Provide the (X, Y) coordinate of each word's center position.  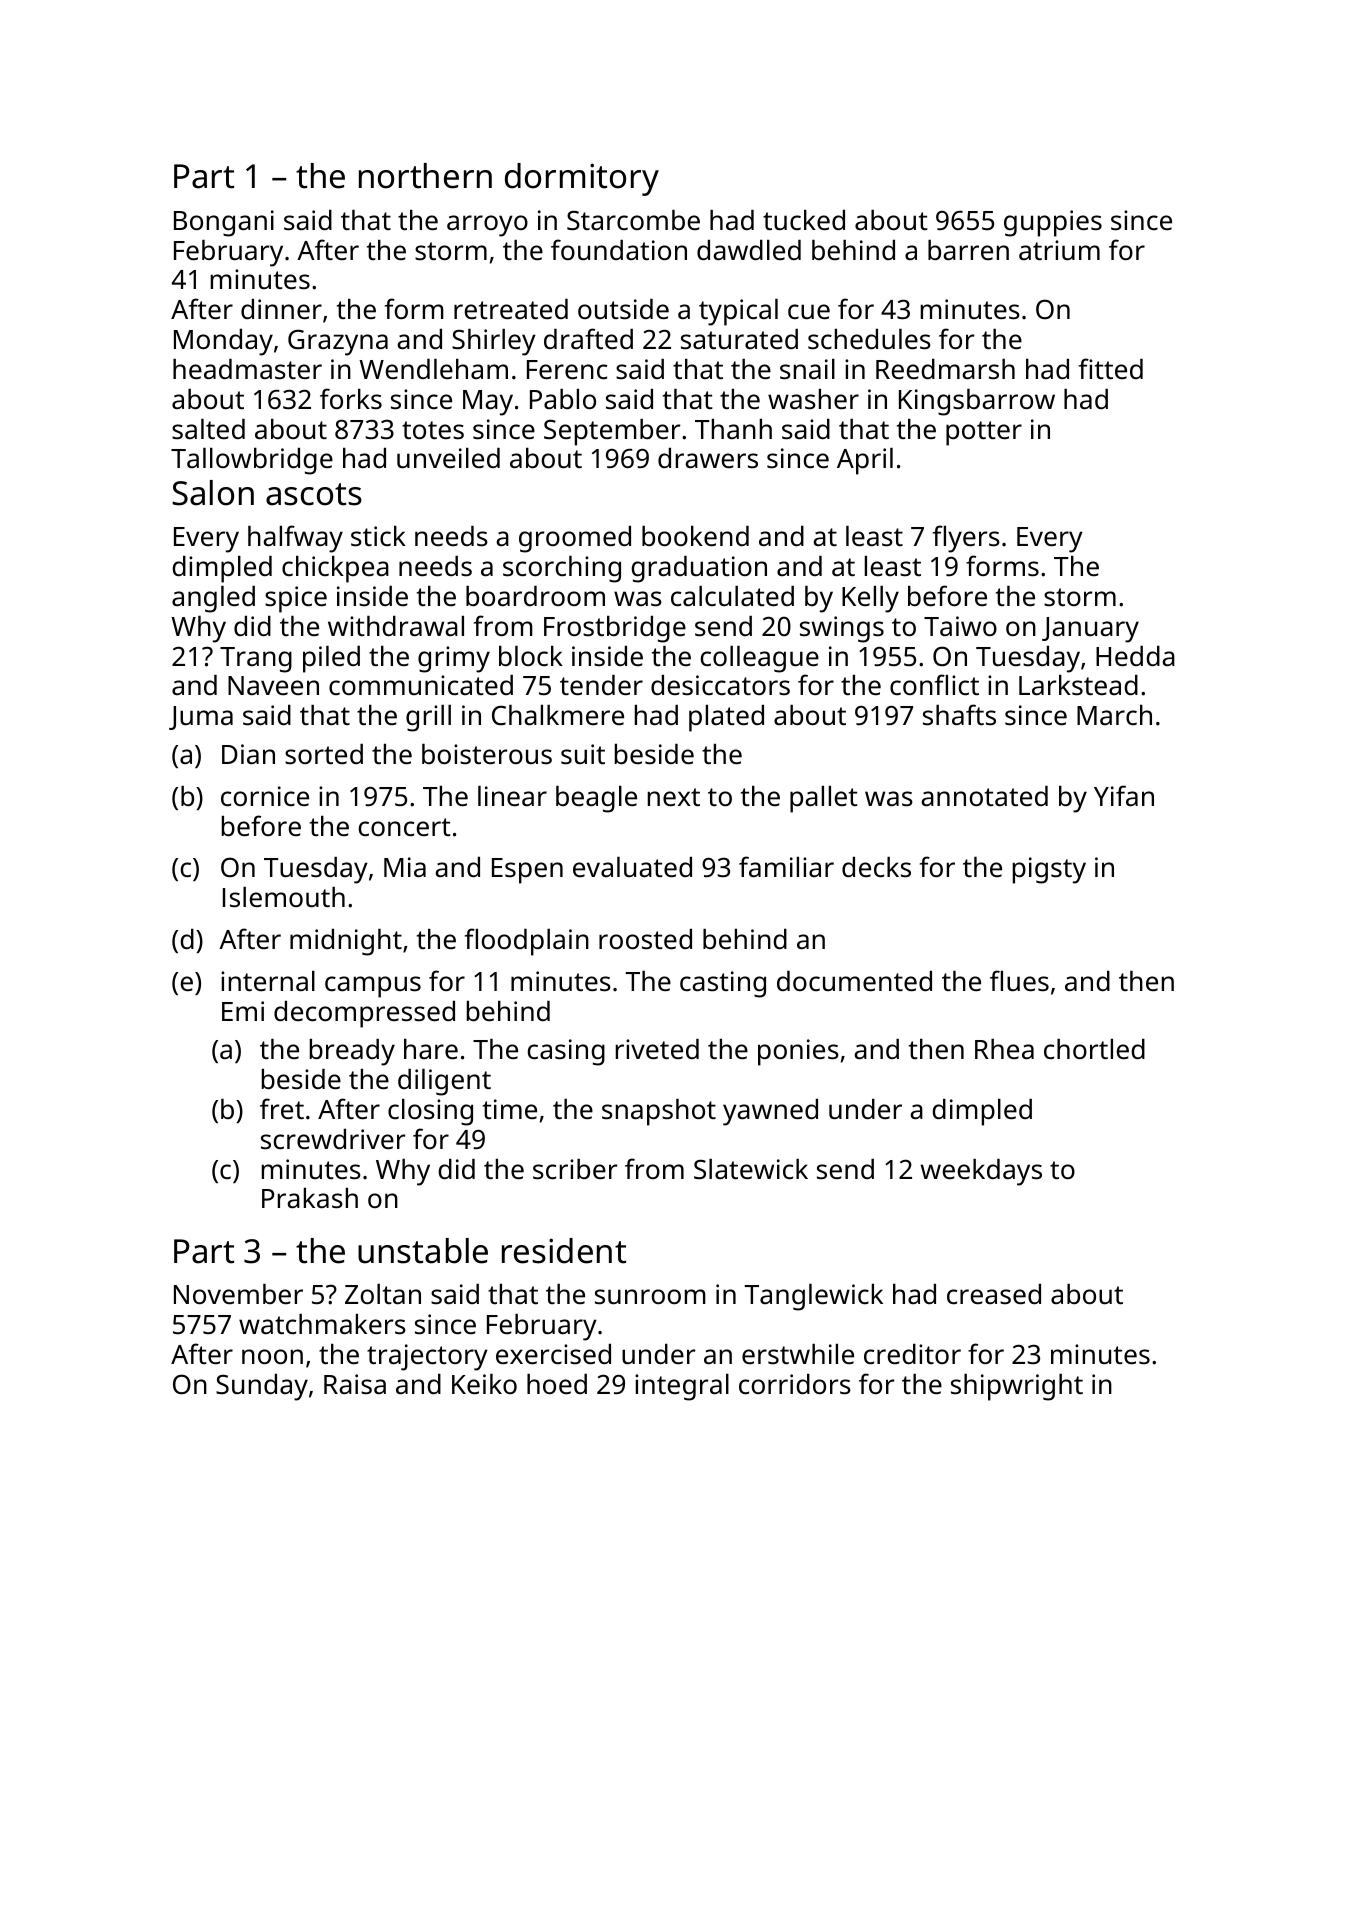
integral (682, 1387)
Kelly (870, 599)
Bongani (224, 223)
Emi (243, 1011)
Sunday (262, 1387)
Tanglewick (814, 1297)
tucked (804, 220)
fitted (1111, 368)
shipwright (1017, 1387)
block (531, 656)
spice (296, 599)
